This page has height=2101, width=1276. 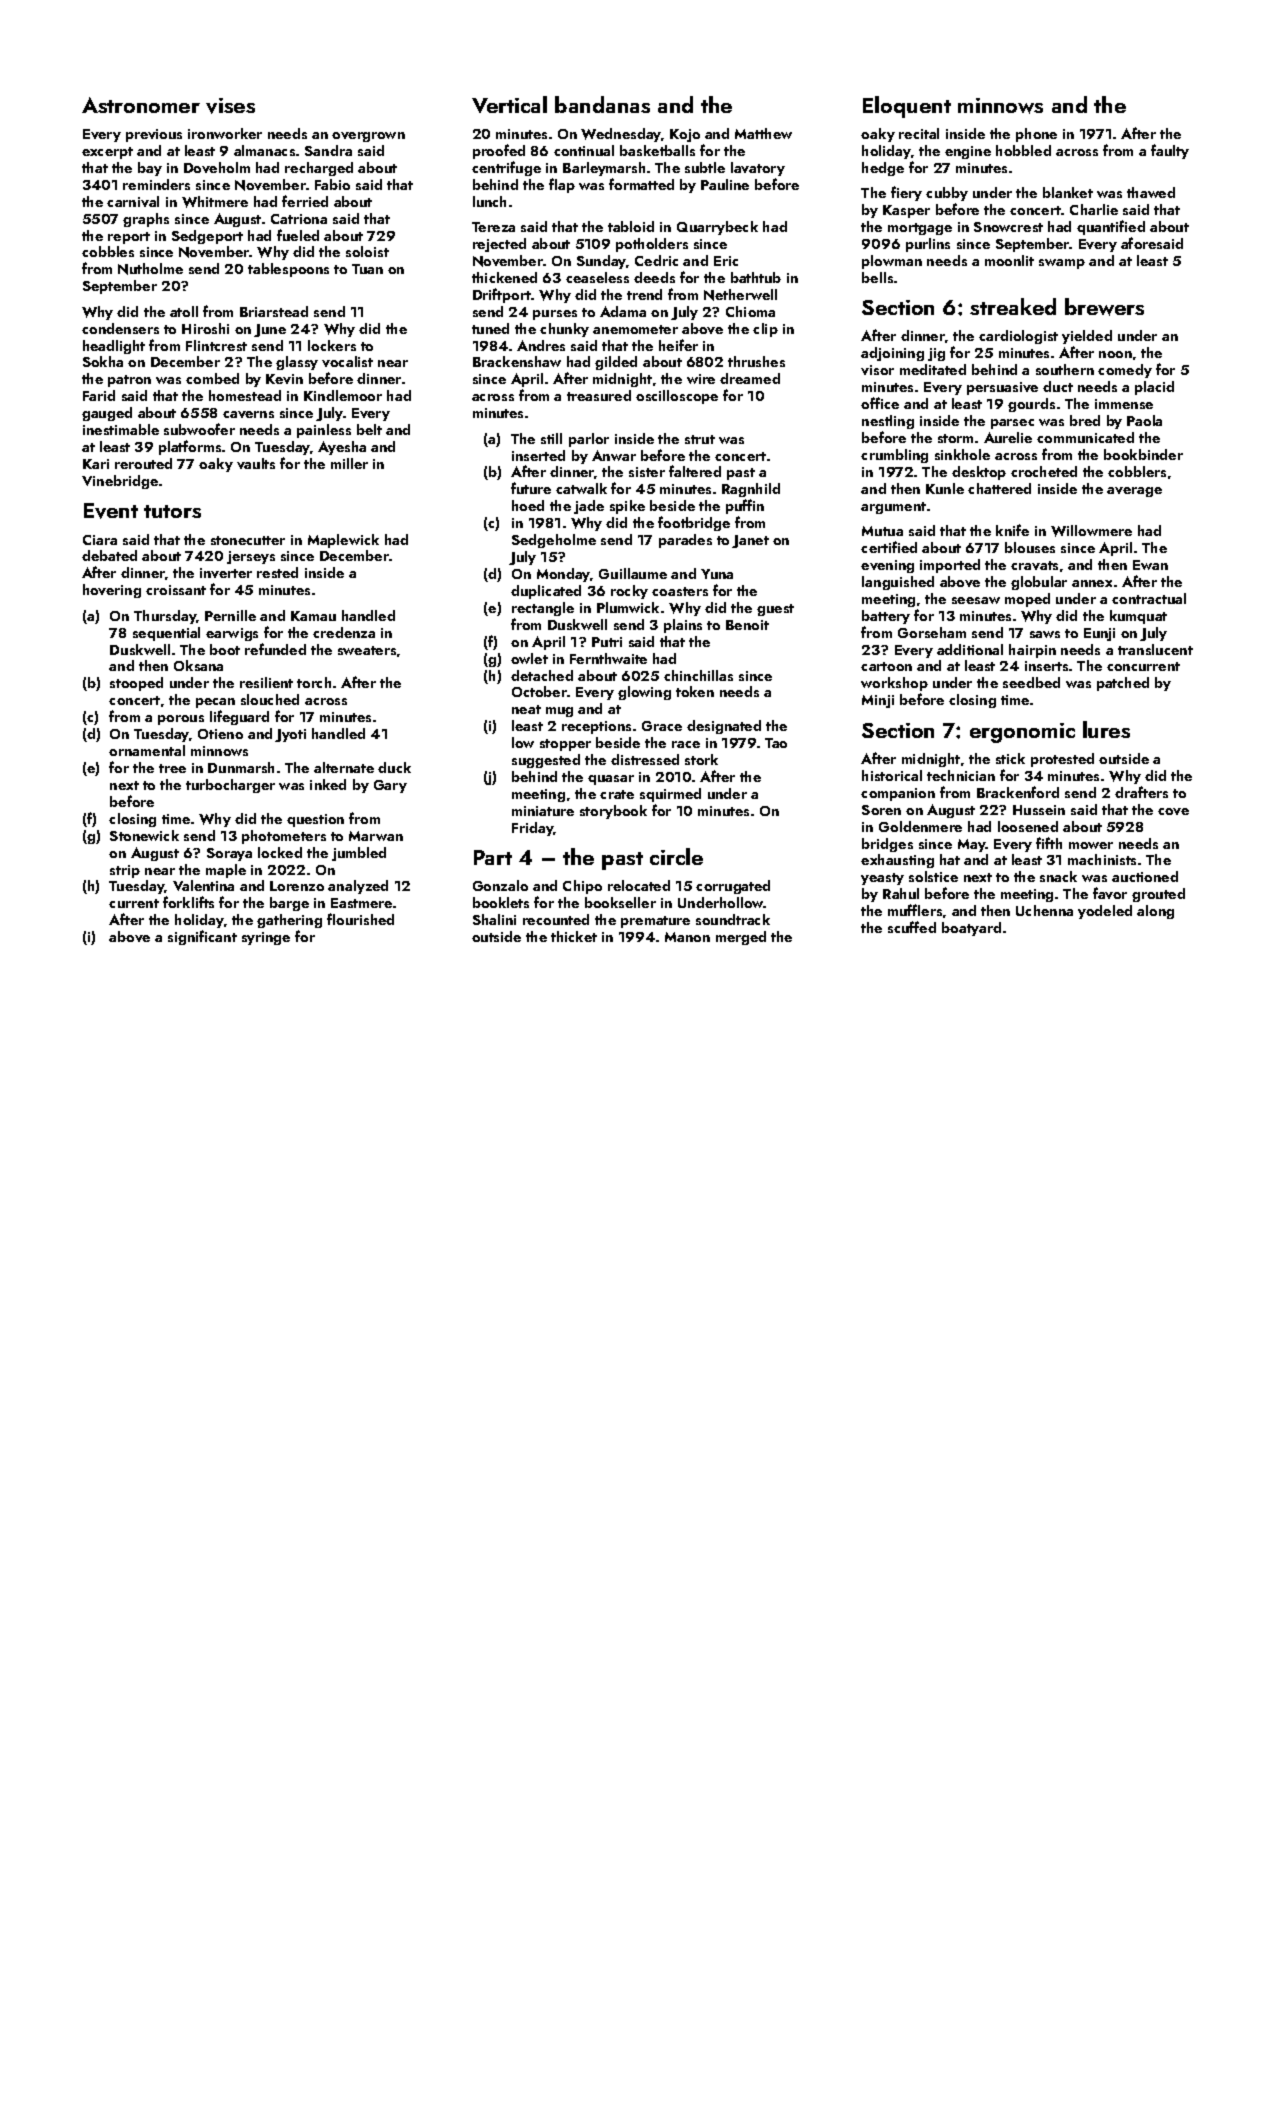 I want to click on Kojo, so click(x=685, y=135).
